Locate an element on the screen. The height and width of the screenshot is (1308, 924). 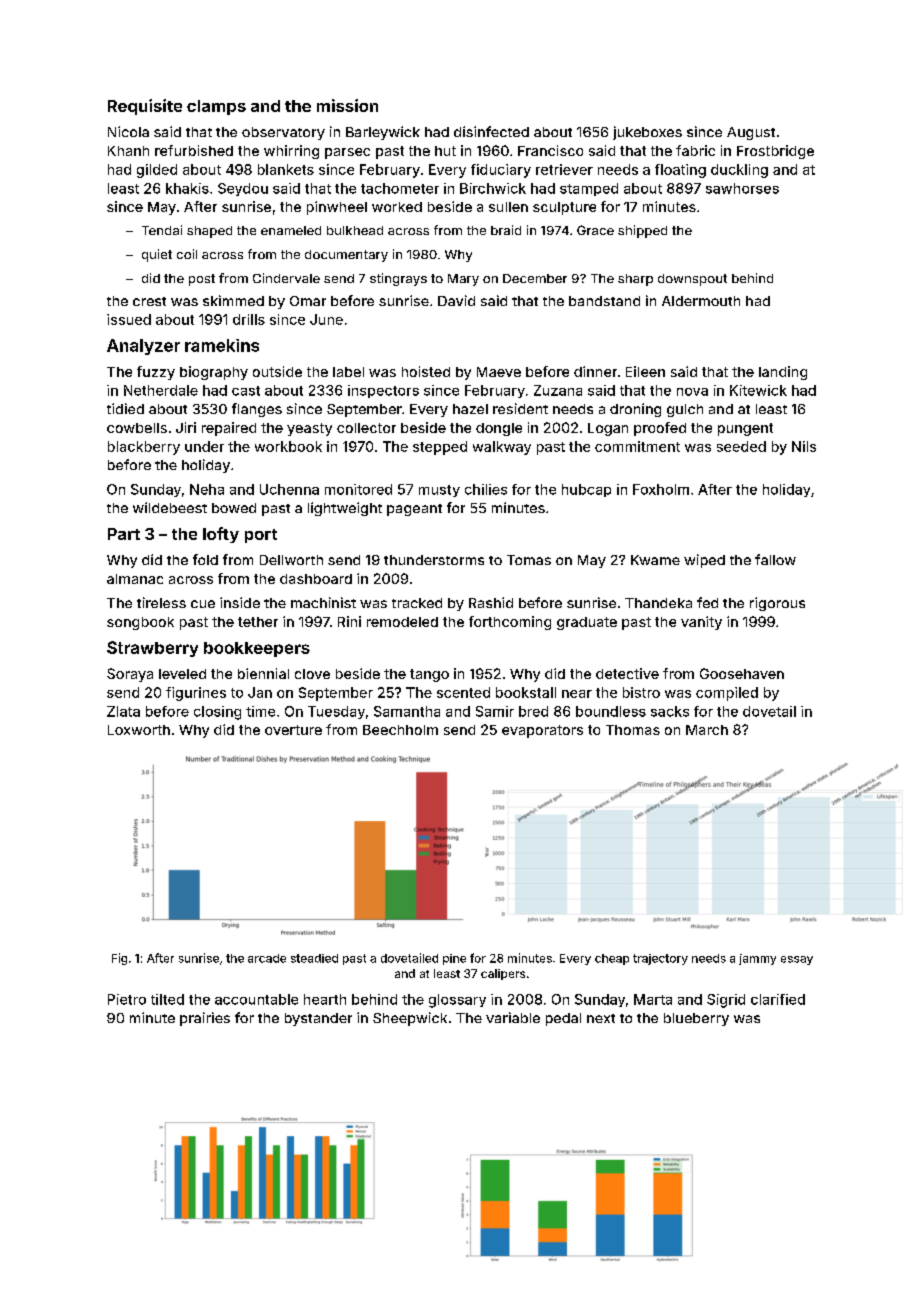
Nils is located at coordinates (804, 446).
